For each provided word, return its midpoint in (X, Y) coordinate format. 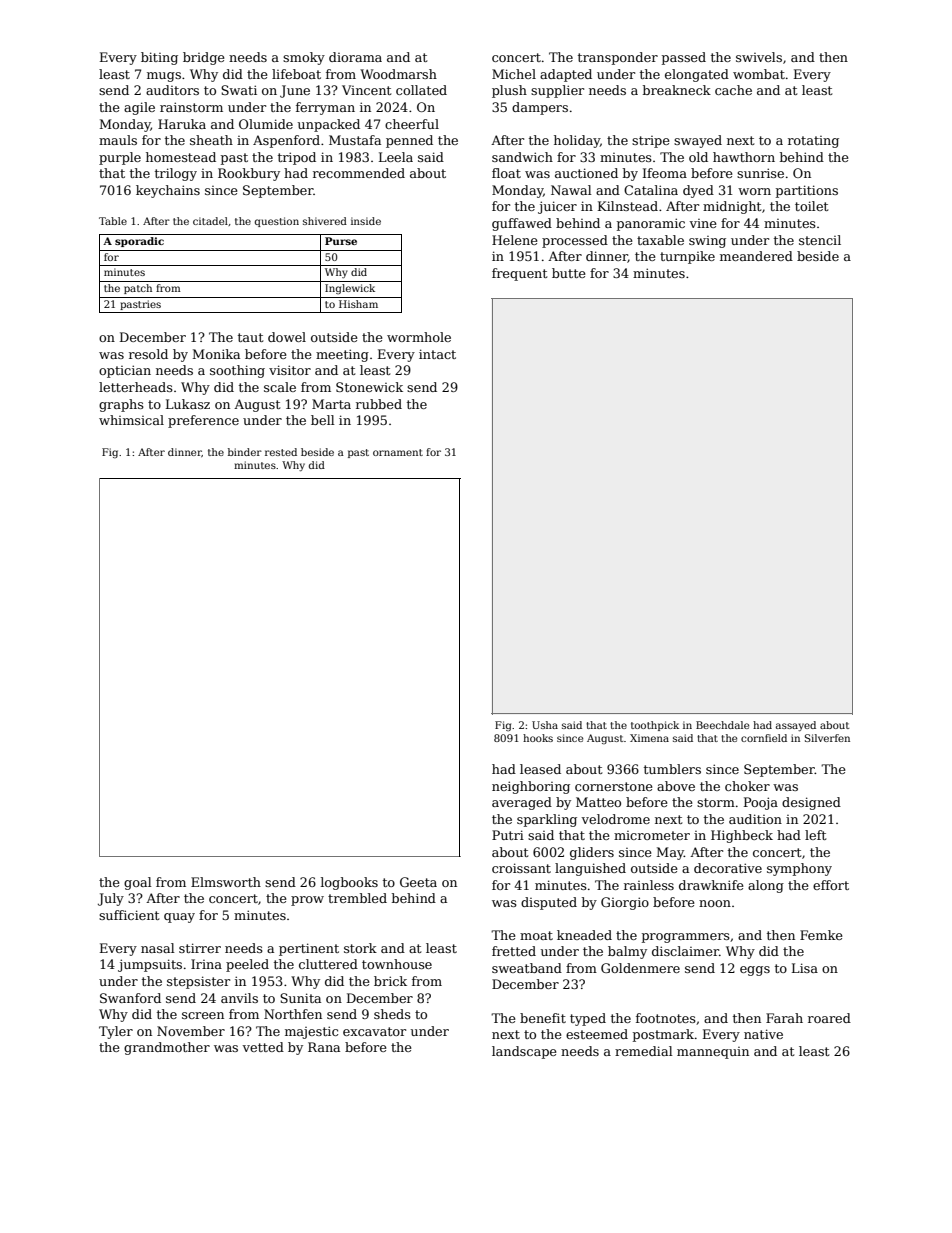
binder (245, 452)
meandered (756, 256)
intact (437, 354)
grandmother (167, 1048)
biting (159, 58)
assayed (796, 726)
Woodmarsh (398, 74)
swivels (759, 57)
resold (148, 354)
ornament (398, 452)
